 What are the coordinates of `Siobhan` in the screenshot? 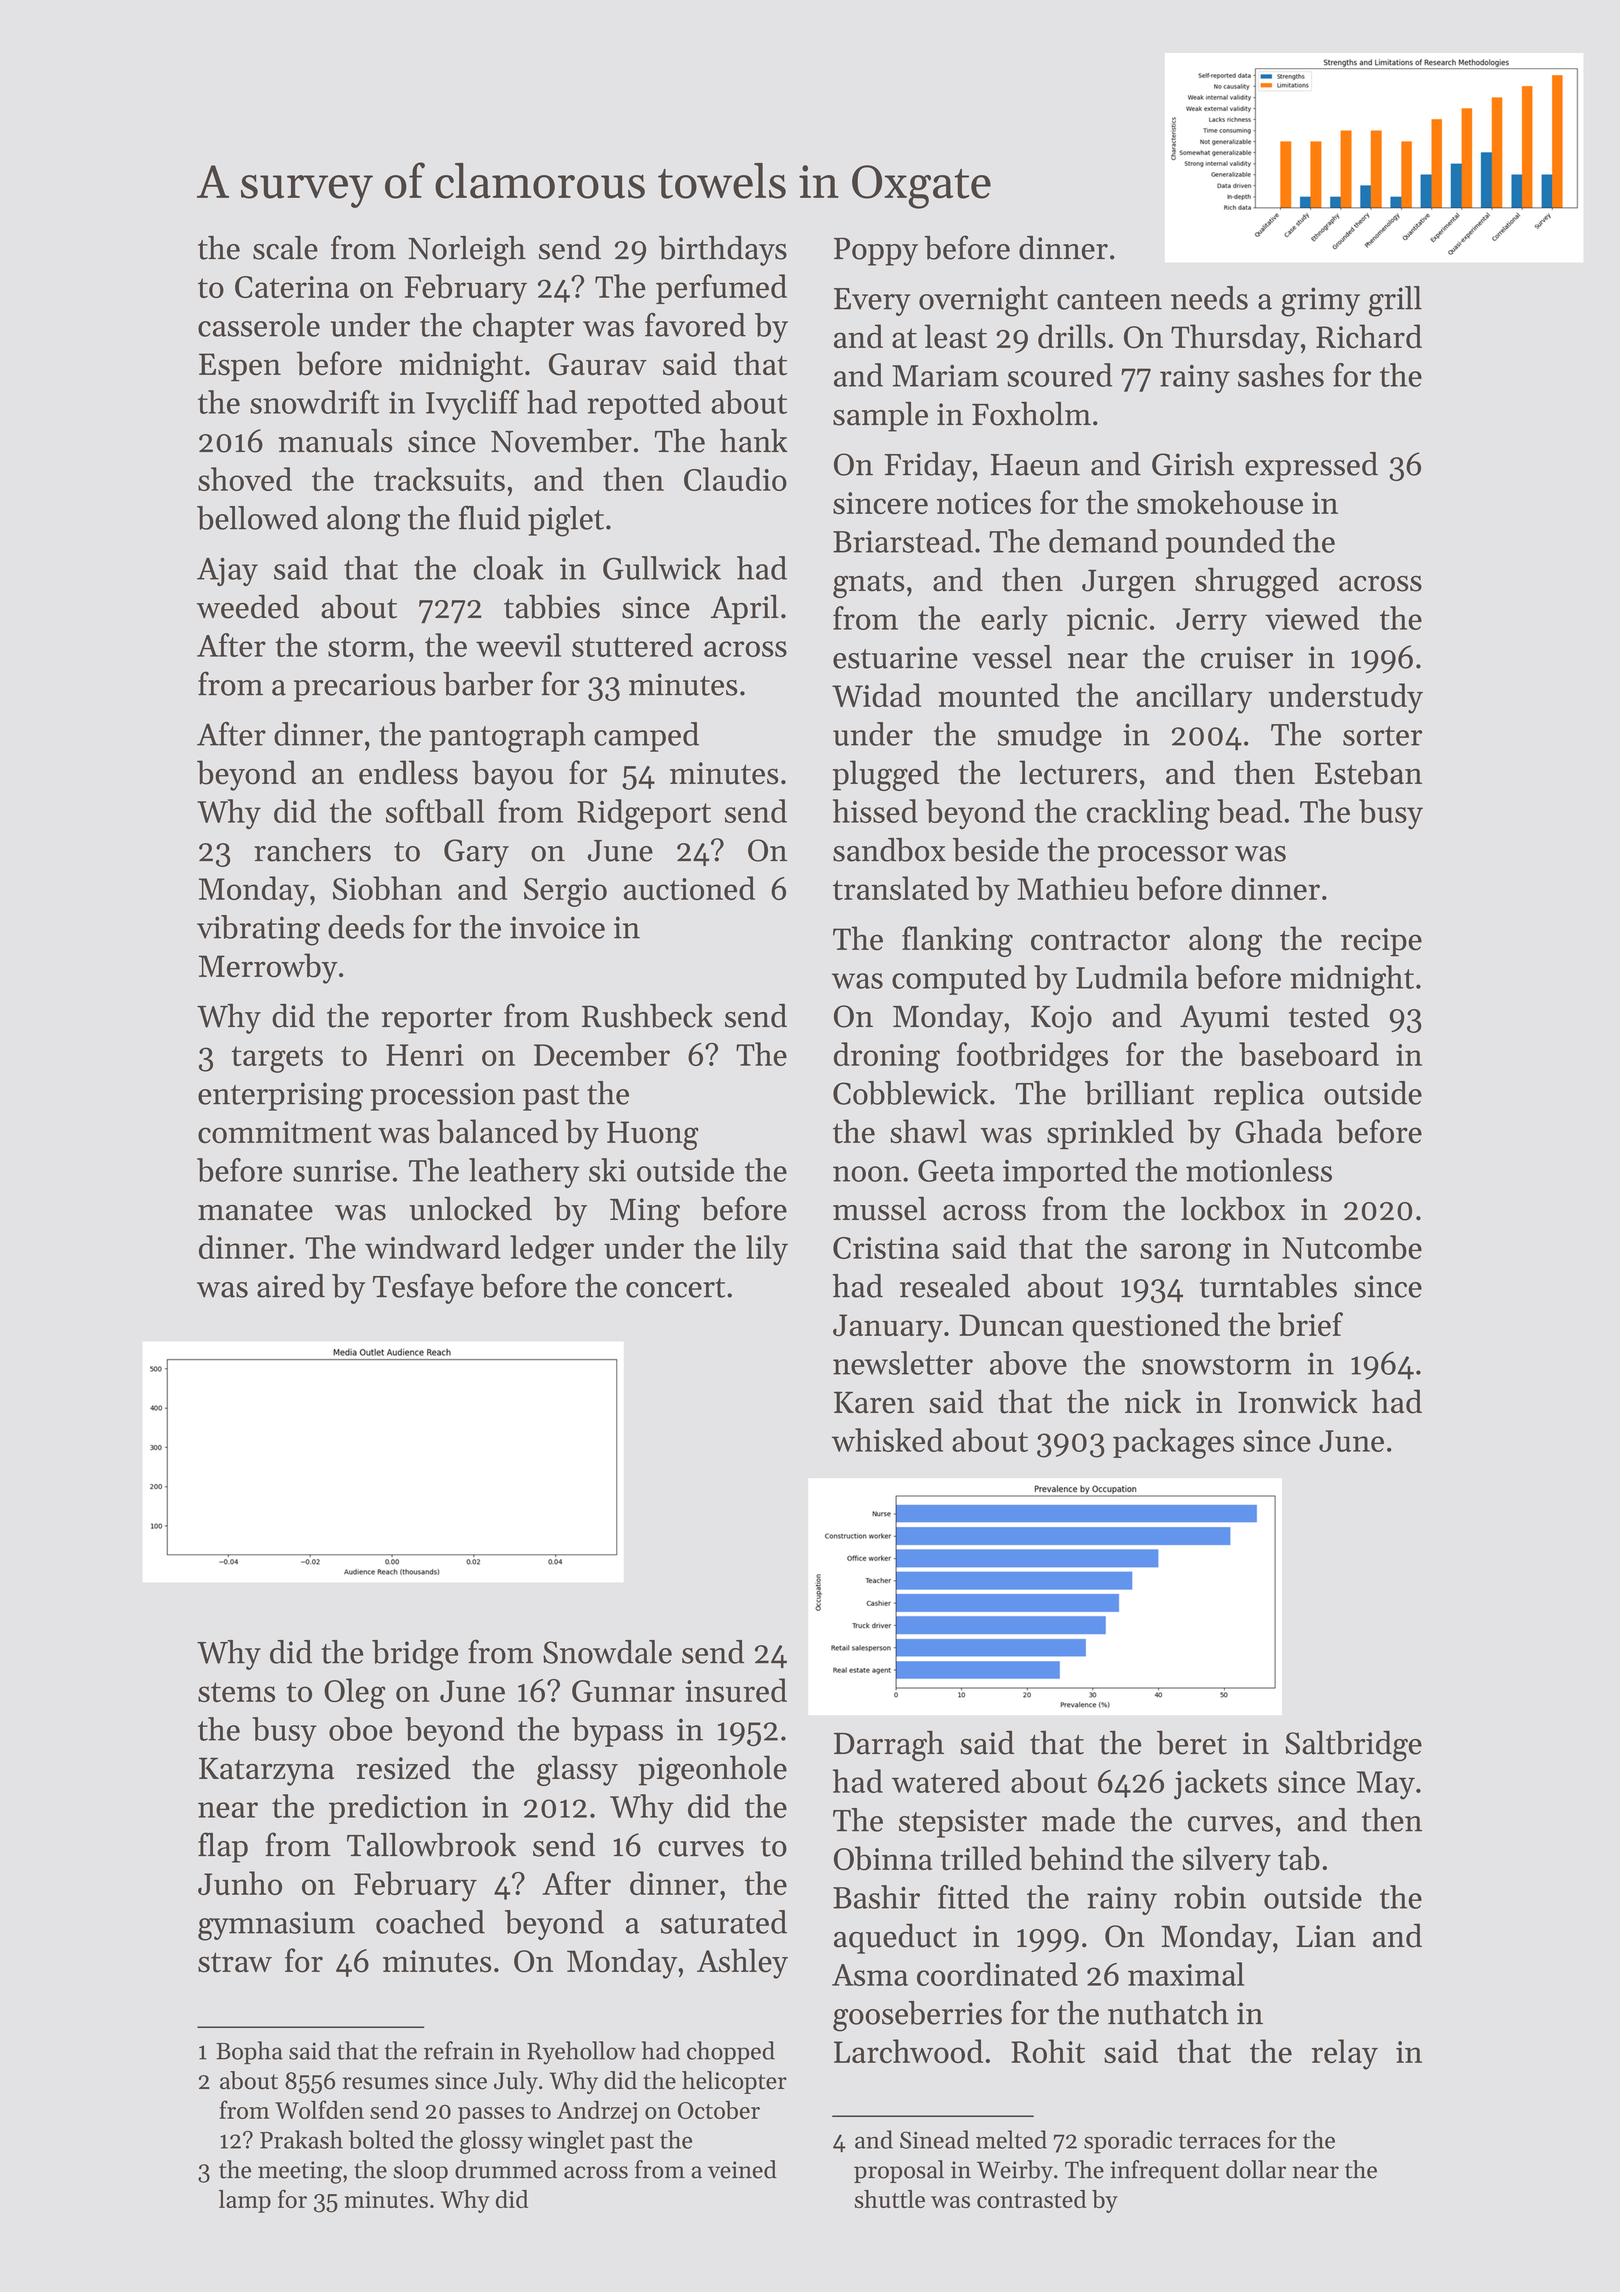 It's located at (387, 888).
